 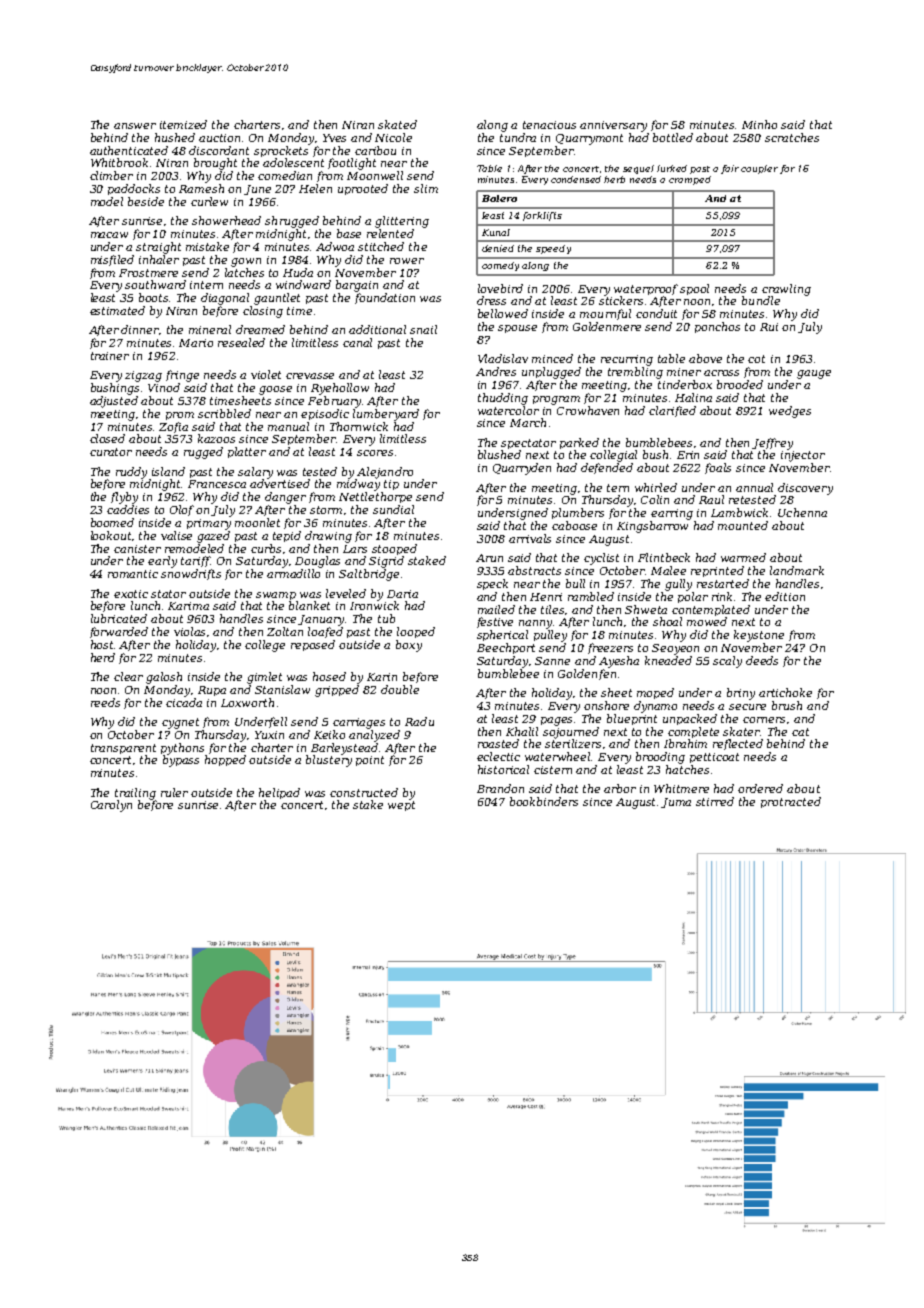 I want to click on crawling, so click(x=786, y=290).
